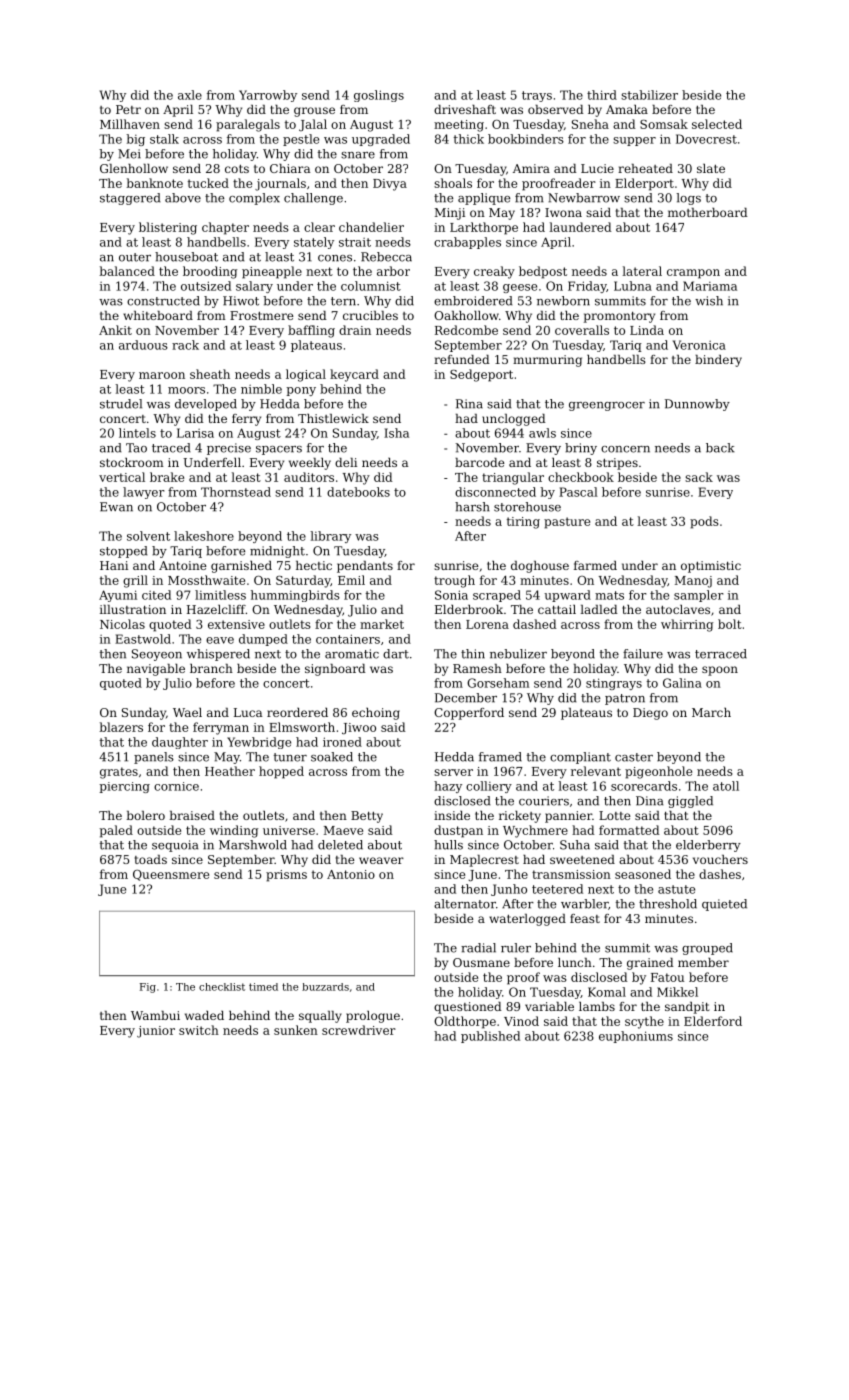 The image size is (849, 1400). I want to click on selected, so click(717, 124).
